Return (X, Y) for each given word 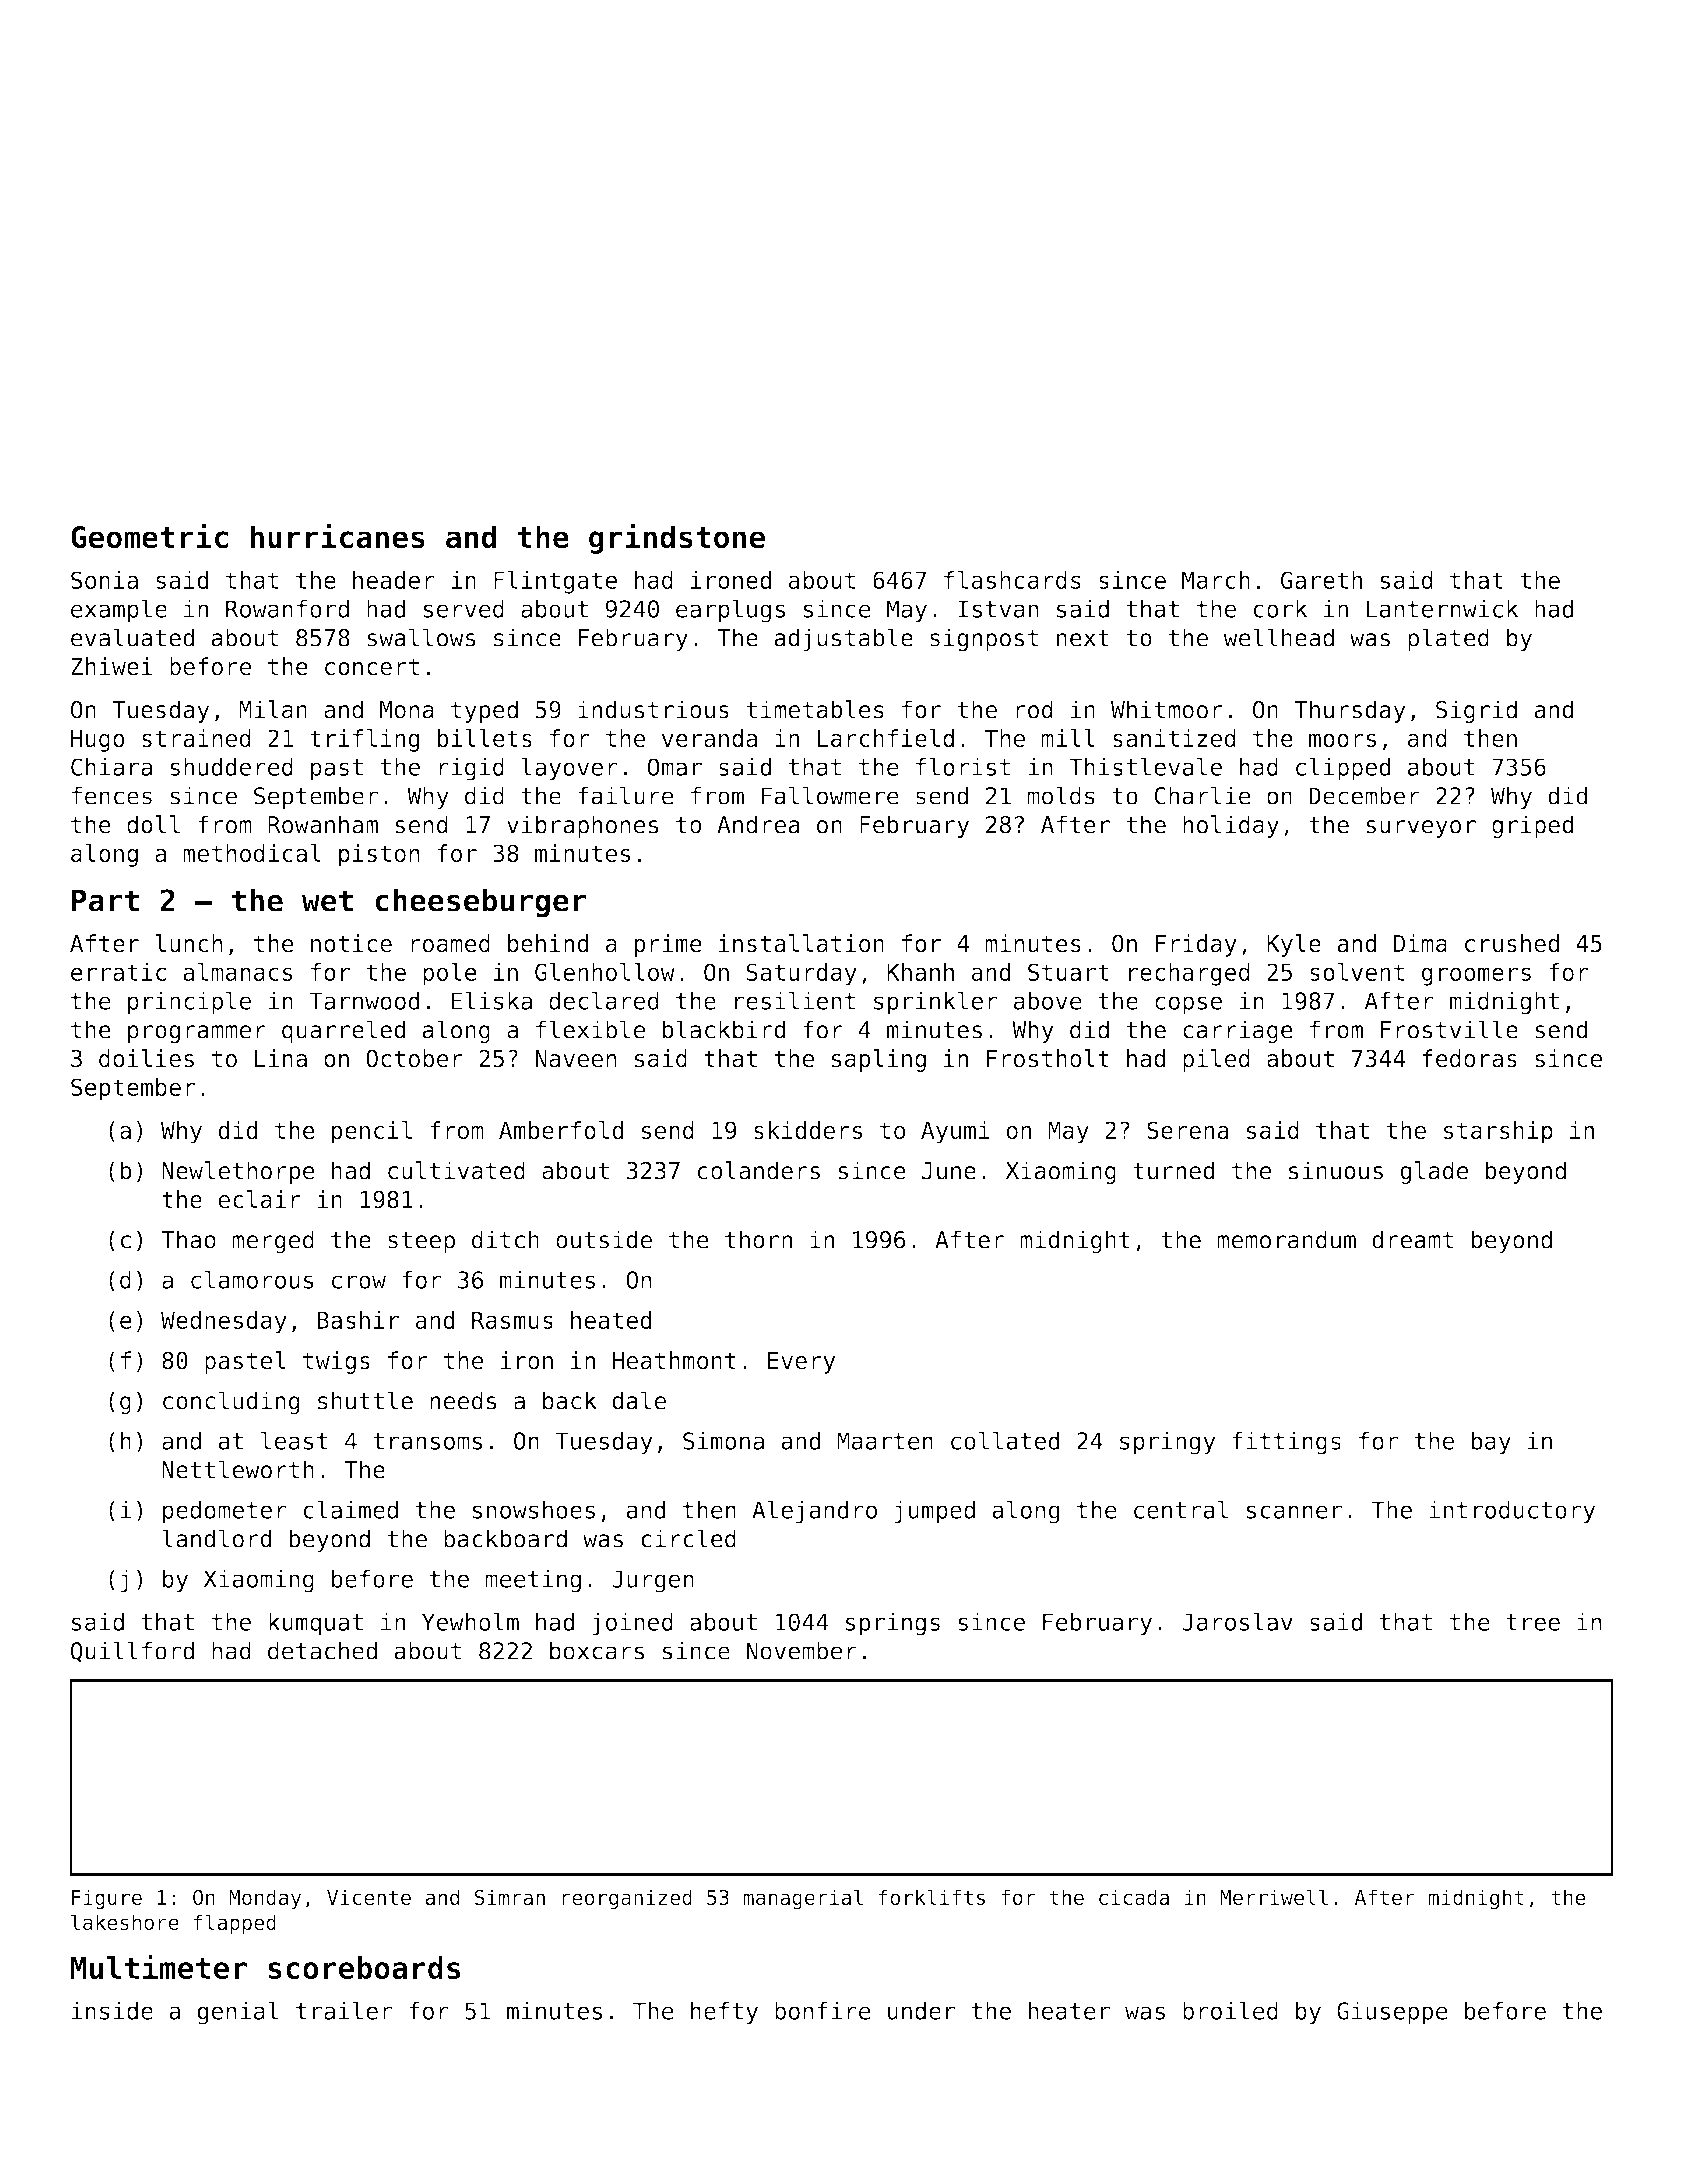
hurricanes (337, 536)
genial (238, 2013)
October (414, 1058)
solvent (1357, 972)
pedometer (225, 1512)
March (1216, 580)
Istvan (998, 609)
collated (1005, 1440)
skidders (808, 1130)
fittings (1286, 1443)
